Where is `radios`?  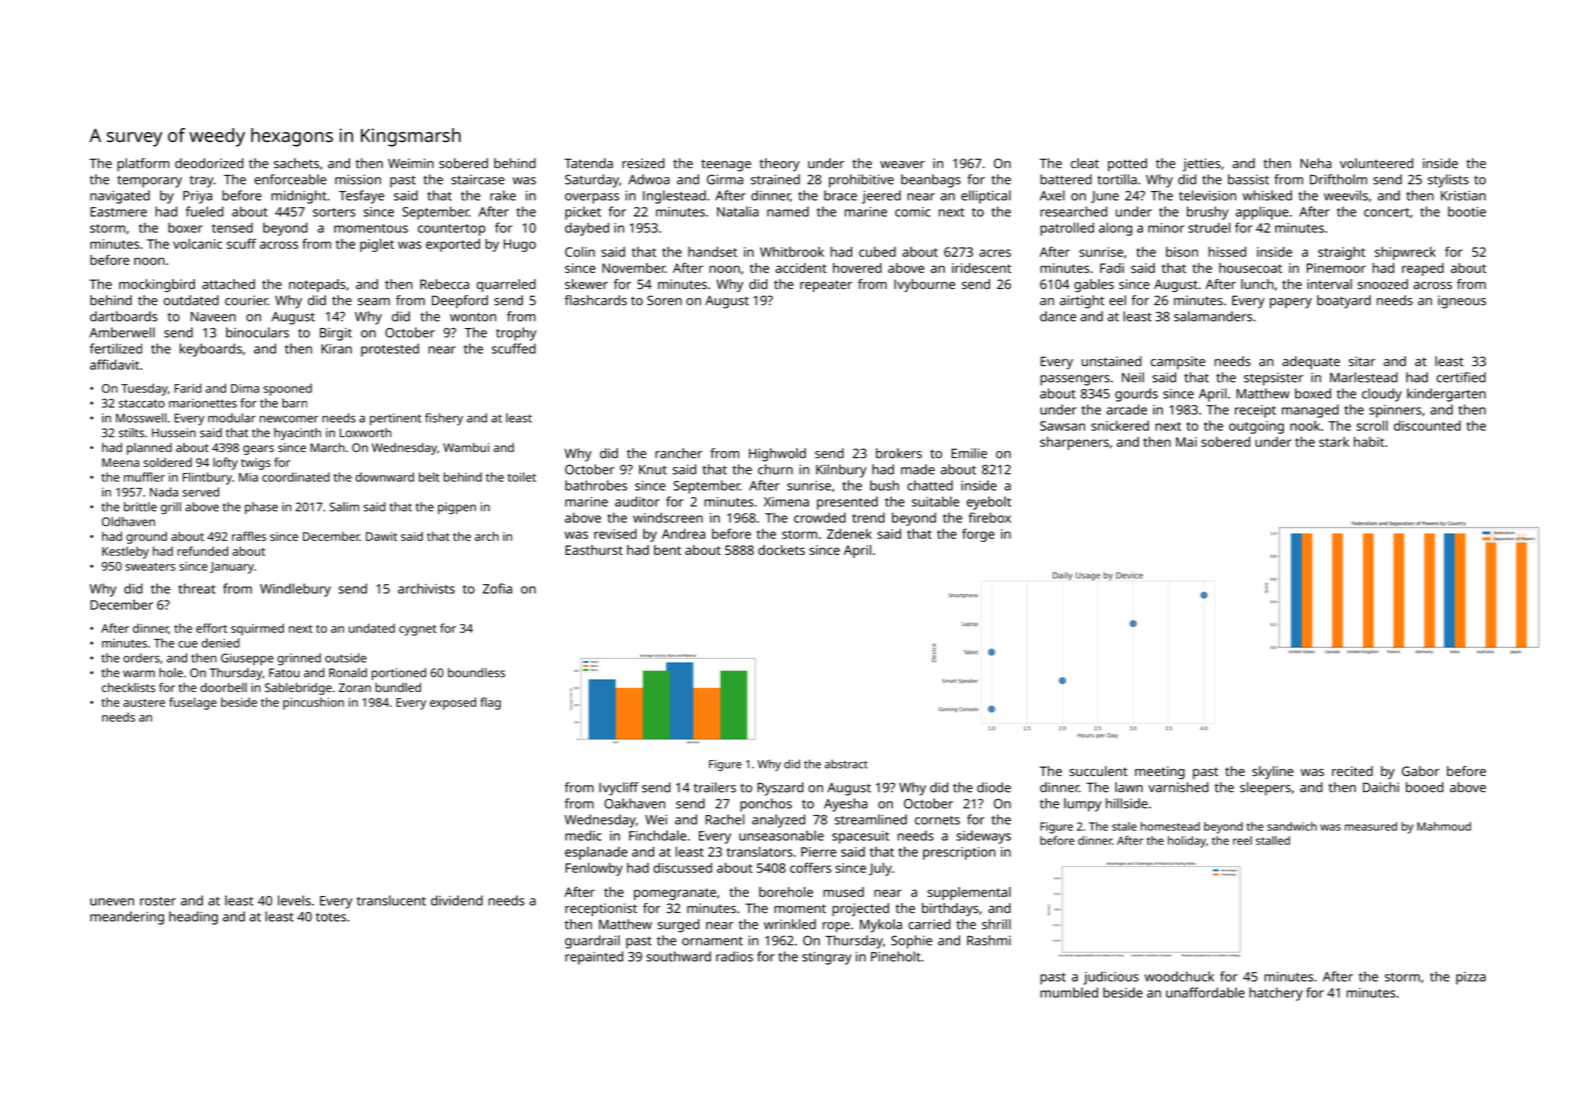 radios is located at coordinates (734, 956).
